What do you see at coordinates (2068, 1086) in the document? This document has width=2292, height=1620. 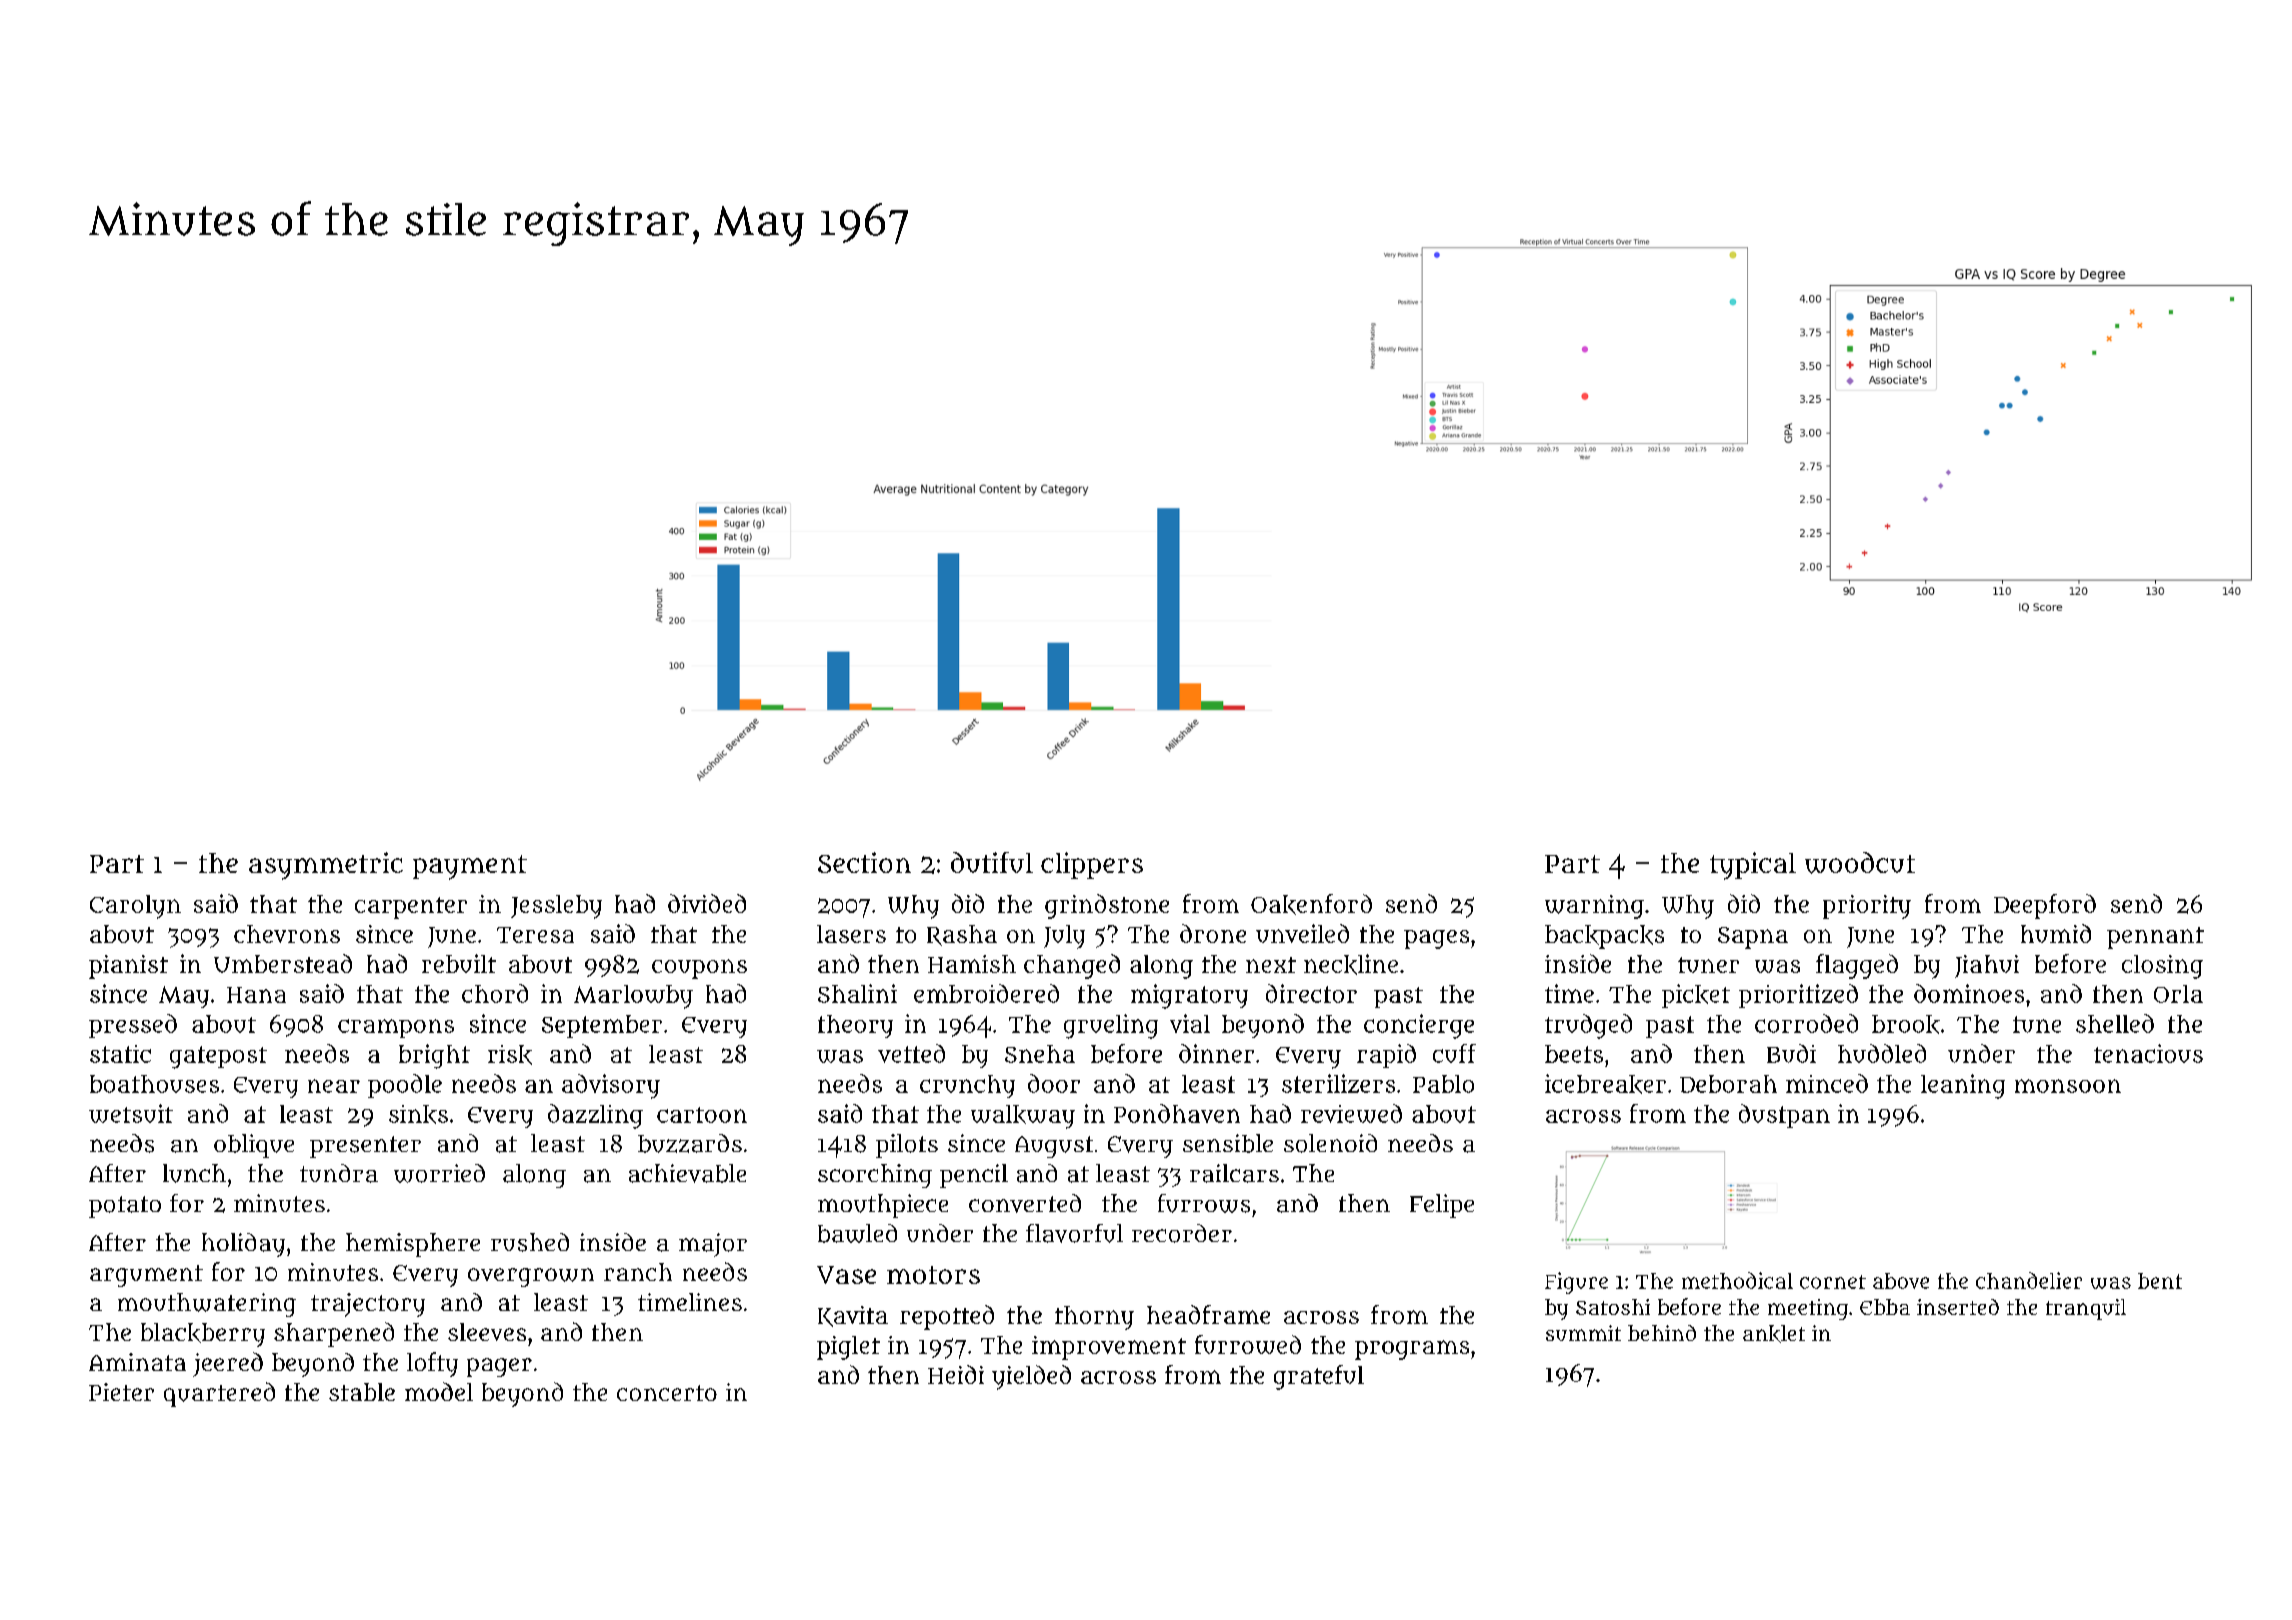 I see `monsoon` at bounding box center [2068, 1086].
